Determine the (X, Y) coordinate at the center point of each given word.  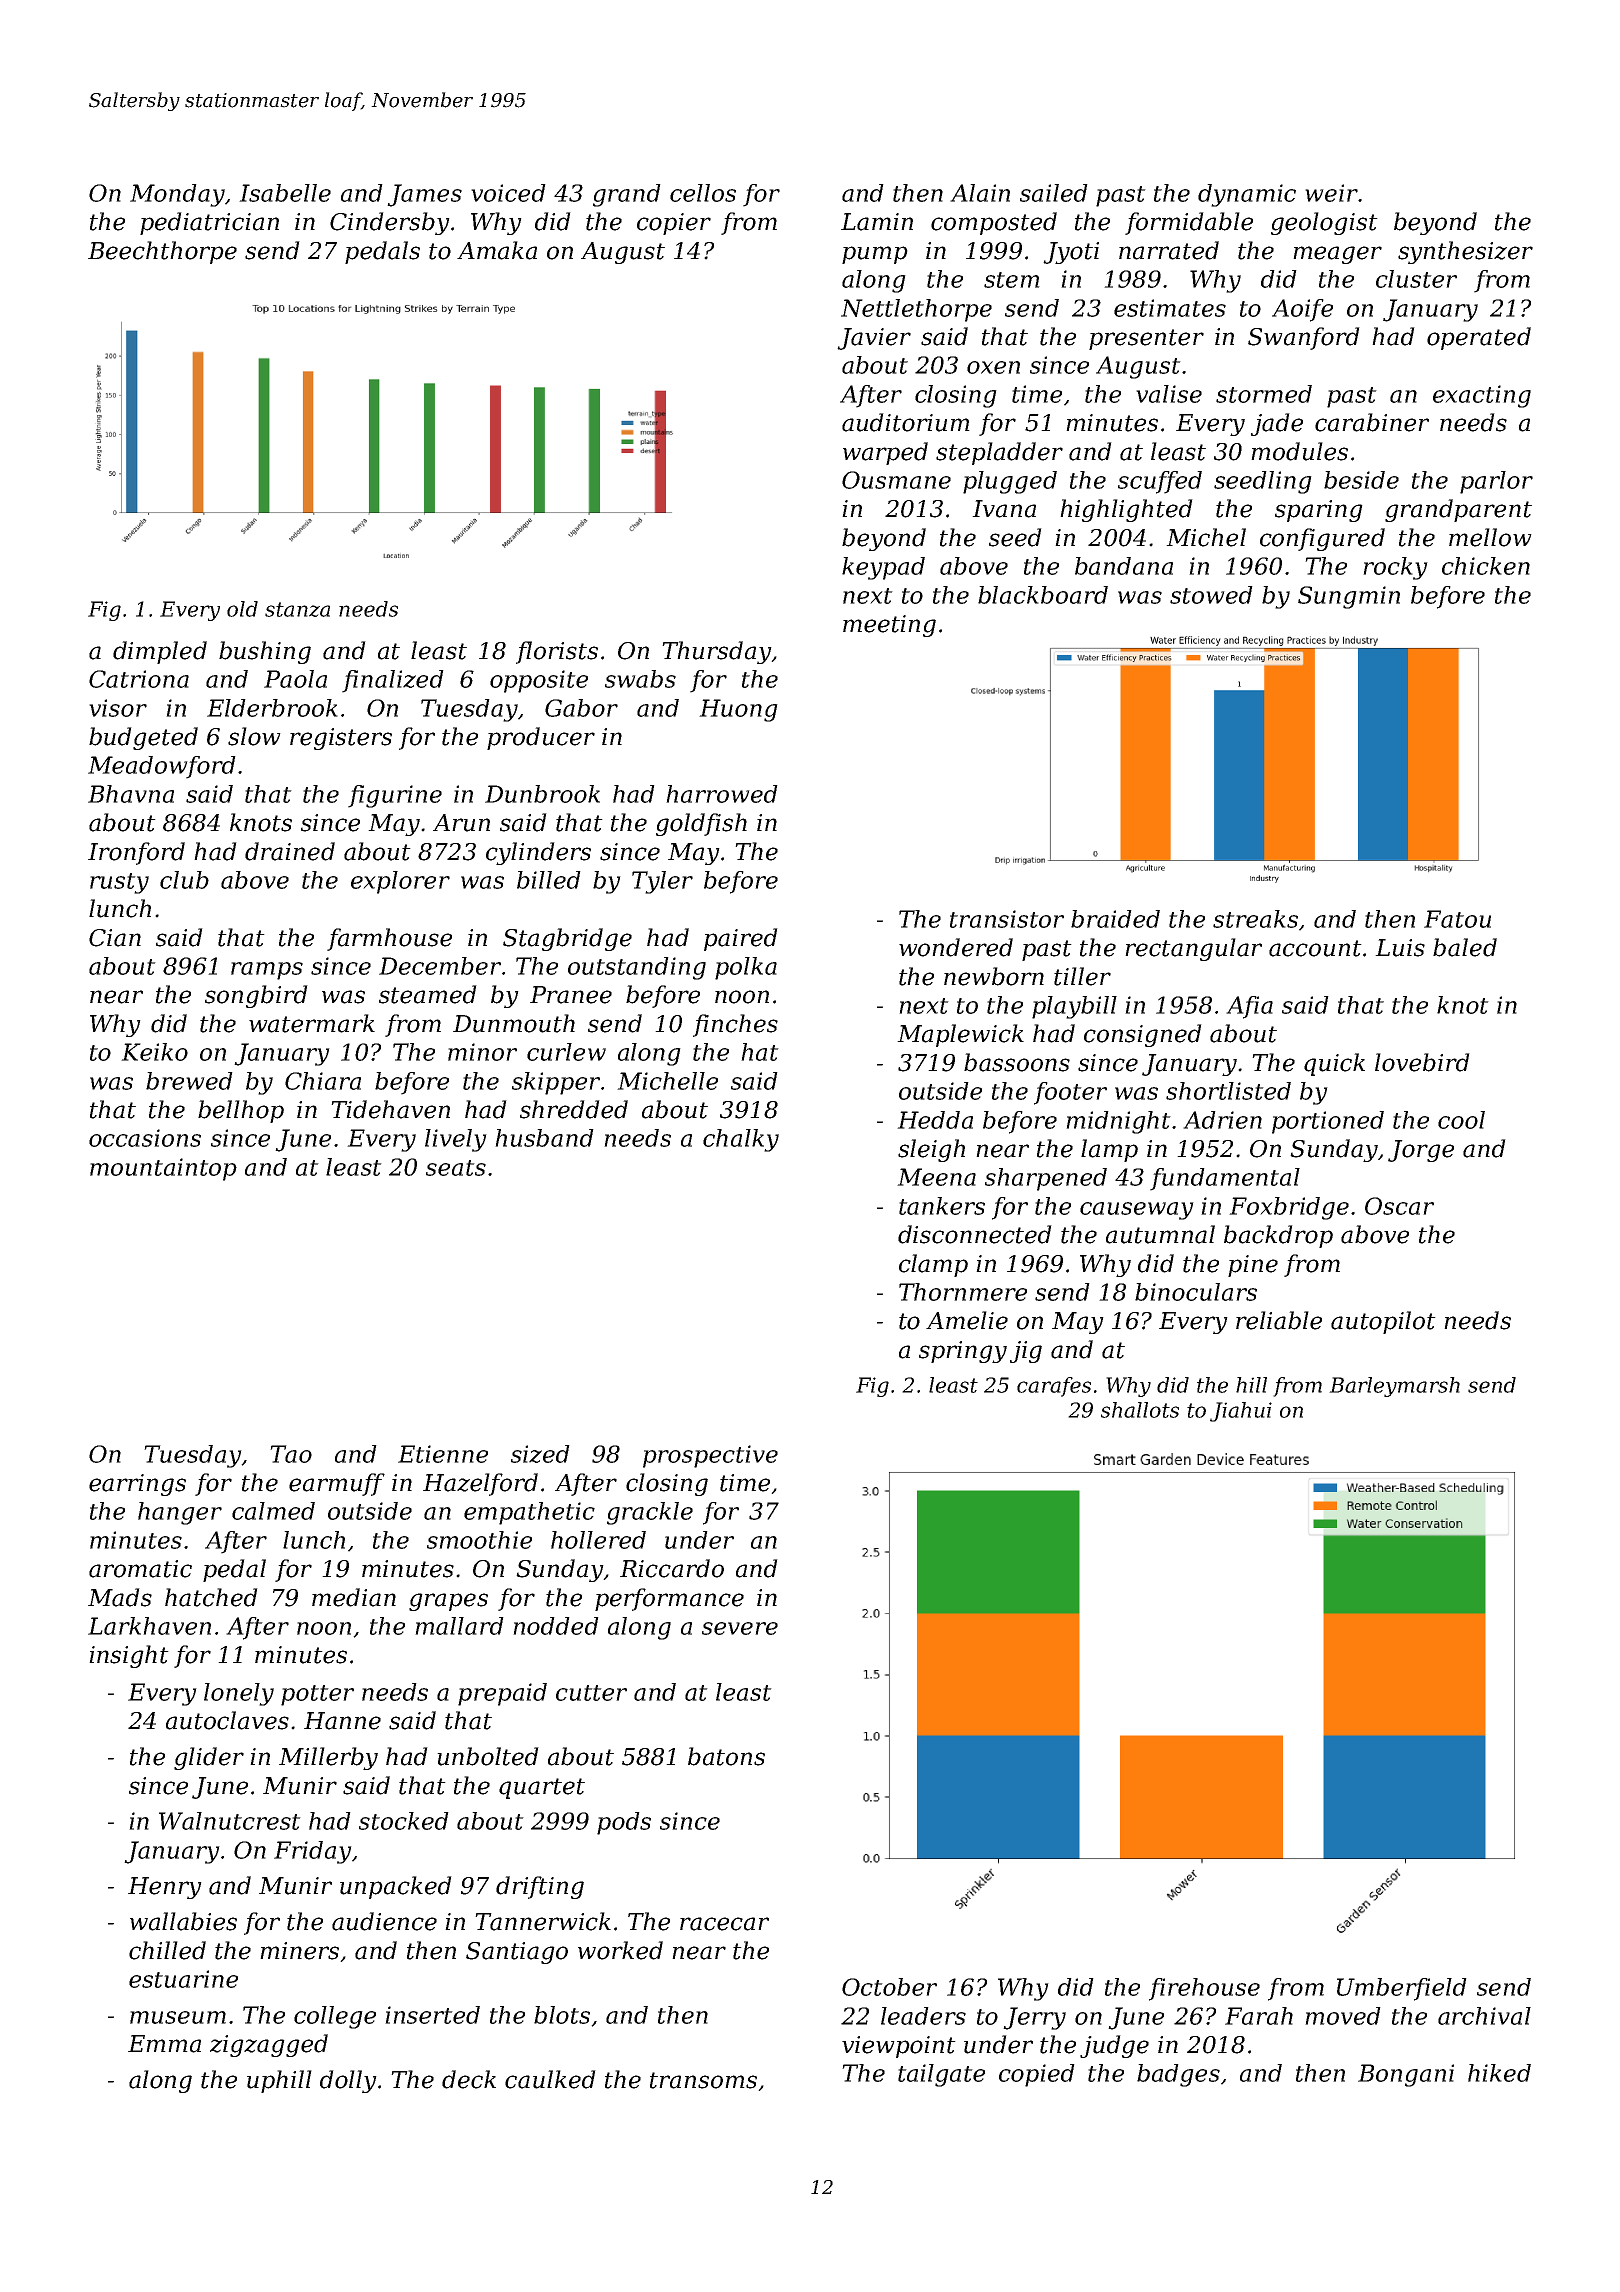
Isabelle (285, 193)
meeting (889, 626)
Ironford (136, 853)
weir (1331, 193)
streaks (1255, 919)
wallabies (183, 1921)
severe (740, 1628)
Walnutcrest (230, 1821)
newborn (994, 976)
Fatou (1457, 919)
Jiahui (1241, 1412)
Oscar (1399, 1206)
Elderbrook (272, 708)
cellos (703, 193)
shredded (574, 1109)
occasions (145, 1138)
